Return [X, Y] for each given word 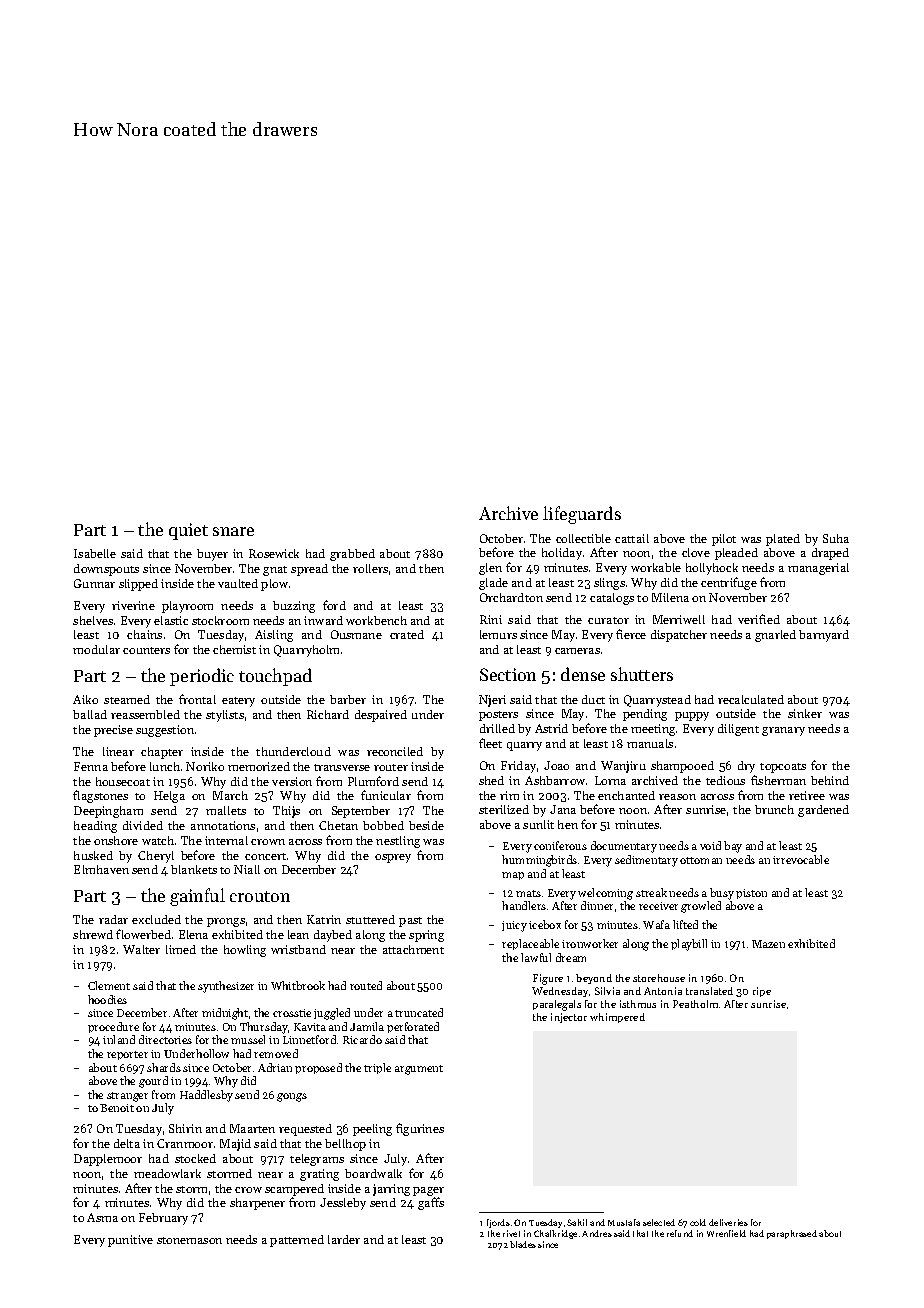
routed [366, 985]
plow [274, 585]
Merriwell [679, 619]
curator [608, 620]
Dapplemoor [108, 1160]
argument [419, 1070]
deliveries [728, 1222]
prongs [226, 922]
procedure [113, 1027]
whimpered [617, 1018]
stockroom [220, 620]
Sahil [577, 1222]
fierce [631, 634]
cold [698, 1222]
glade [493, 584]
